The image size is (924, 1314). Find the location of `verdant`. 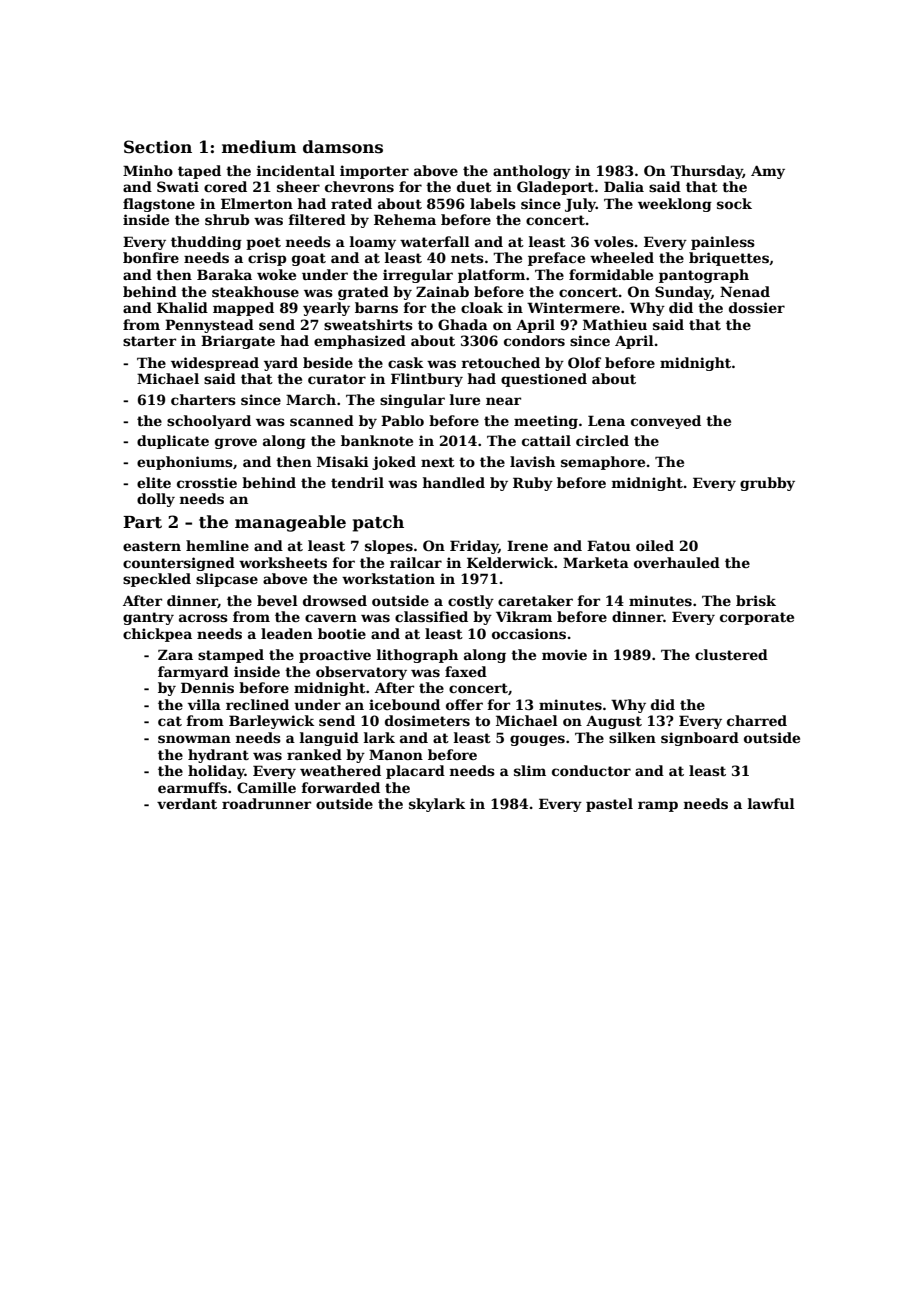

verdant is located at coordinates (187, 803).
